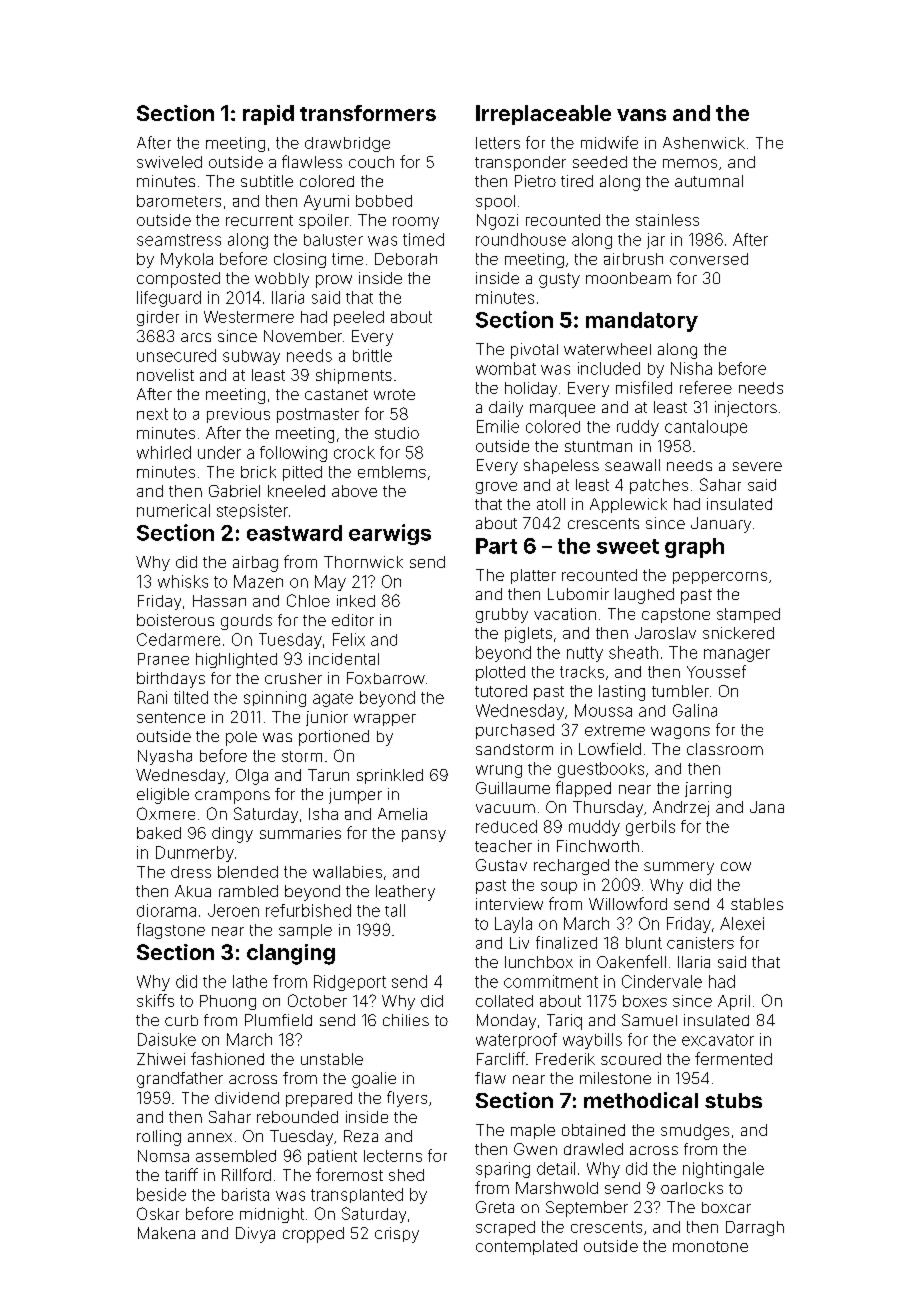  What do you see at coordinates (502, 615) in the image?
I see `grubby` at bounding box center [502, 615].
